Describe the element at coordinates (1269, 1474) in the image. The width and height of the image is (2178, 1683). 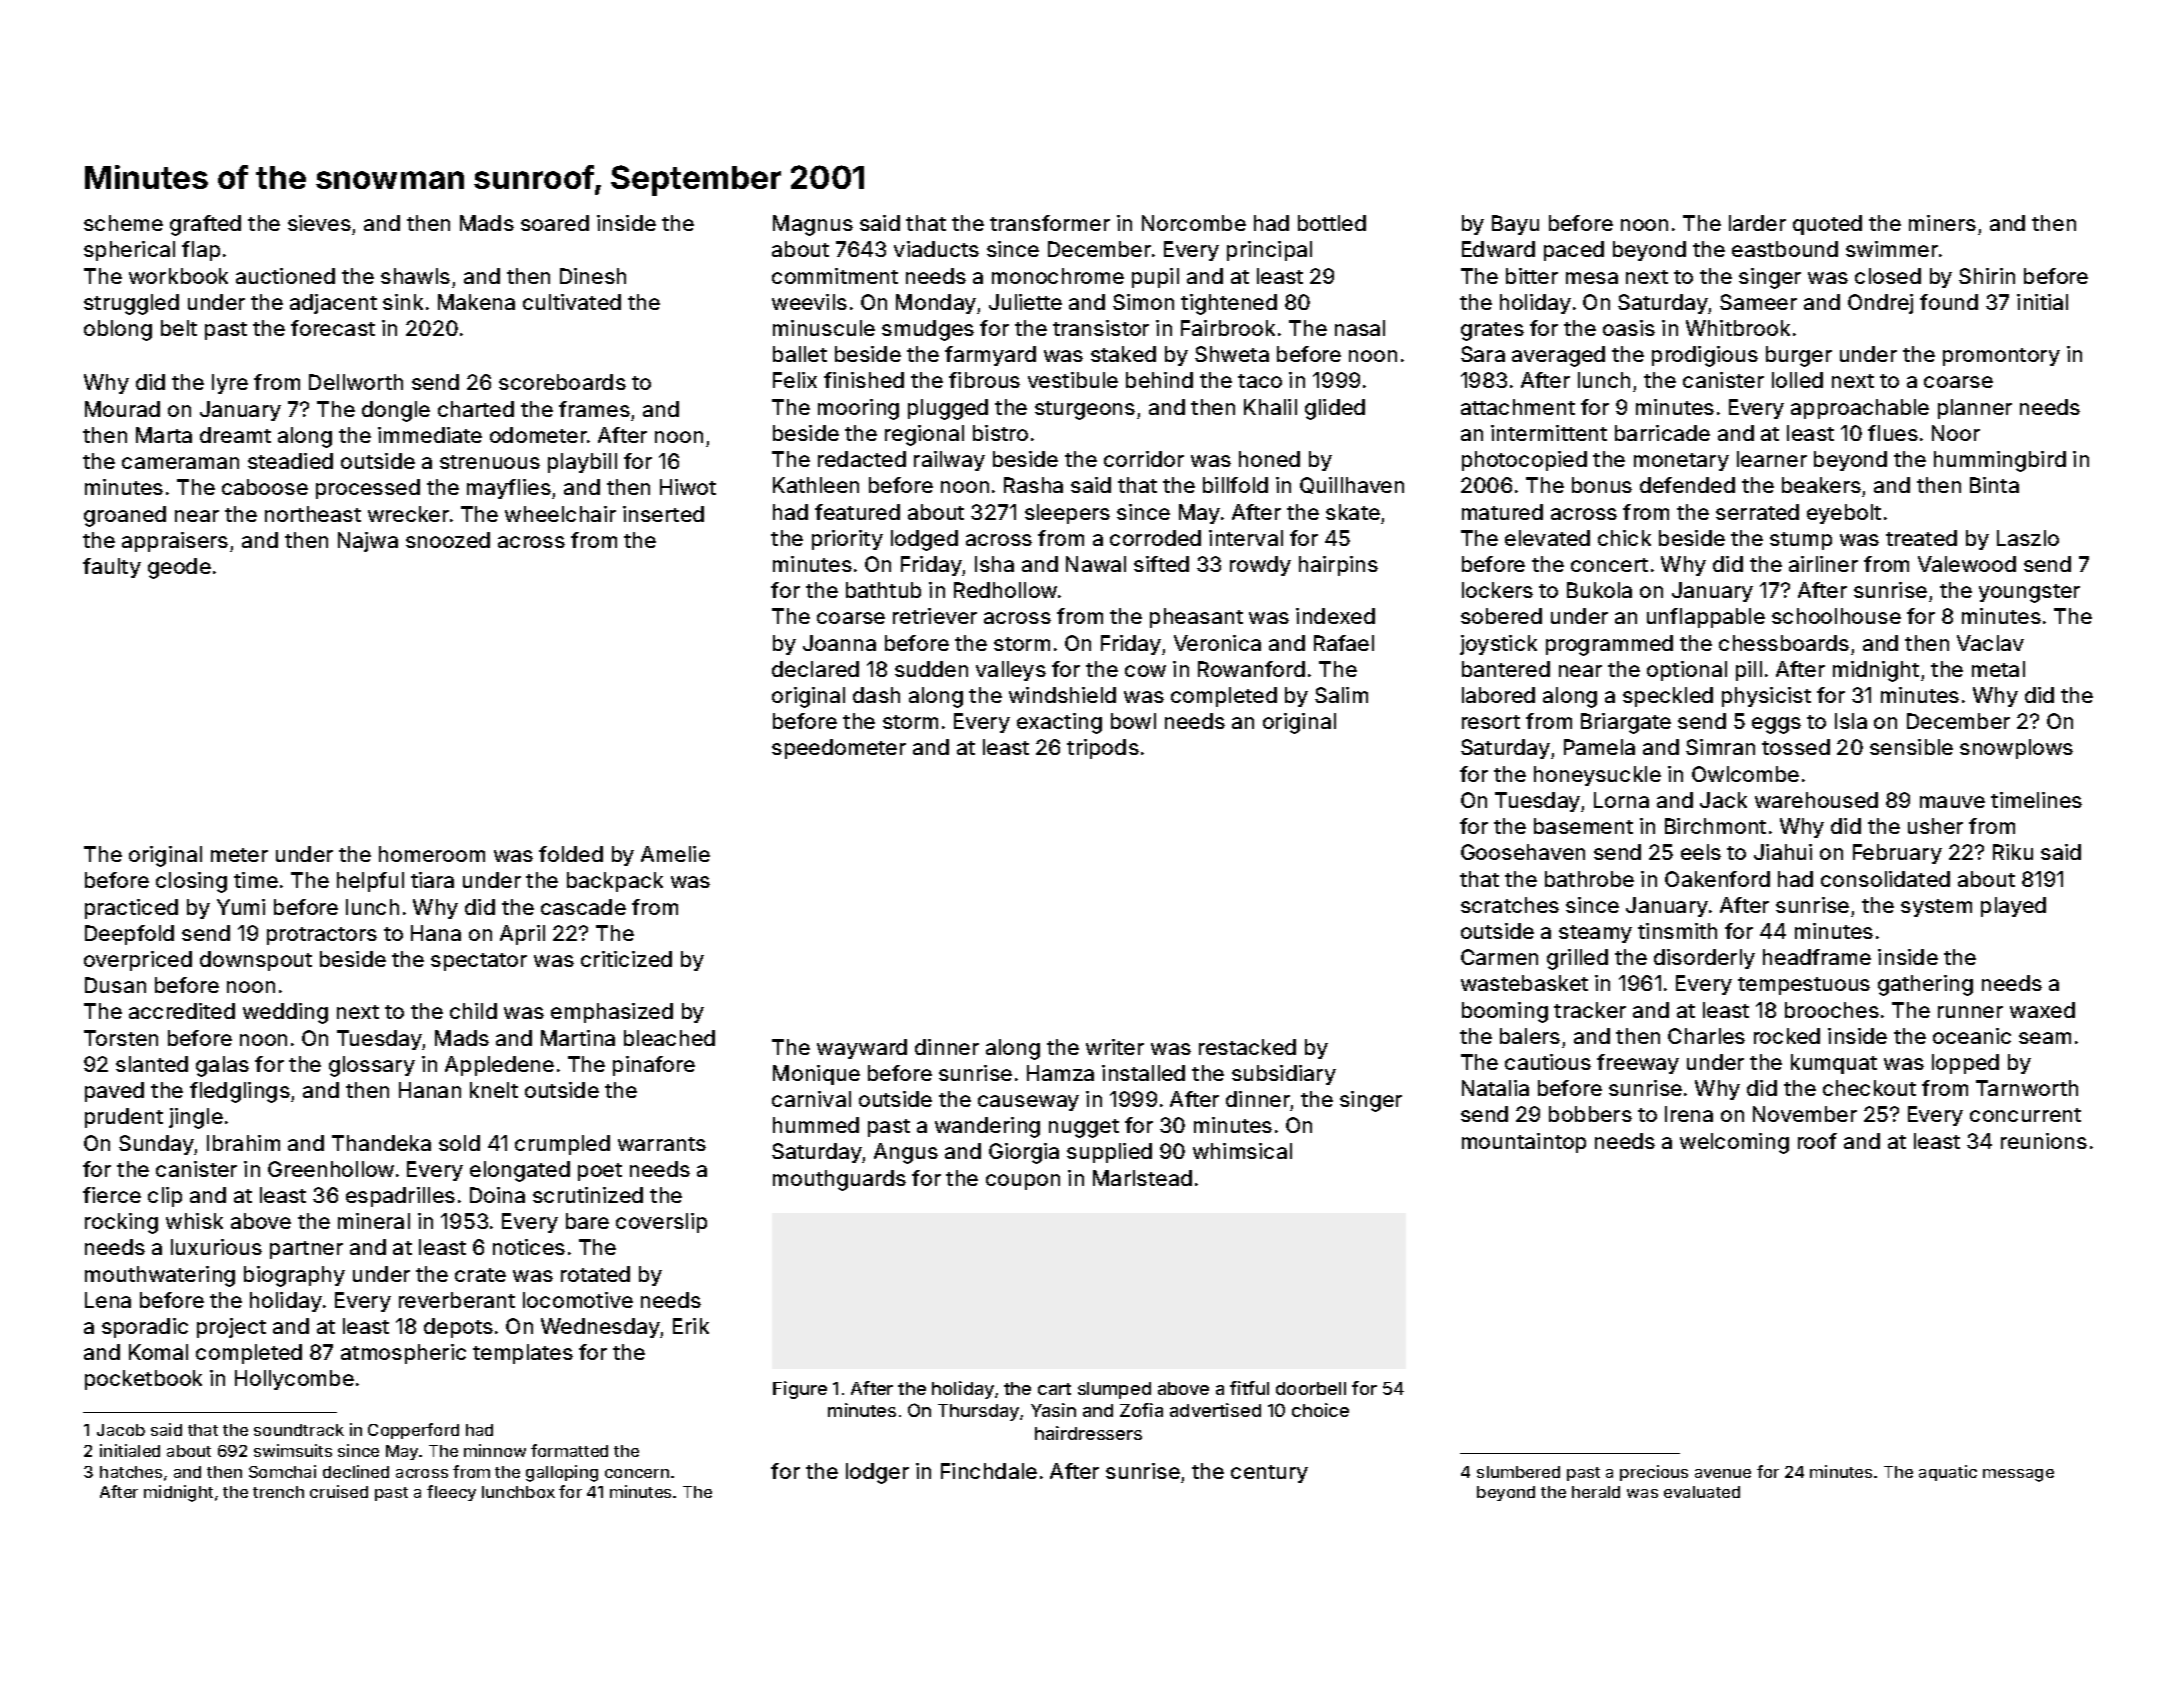
I see `century` at that location.
